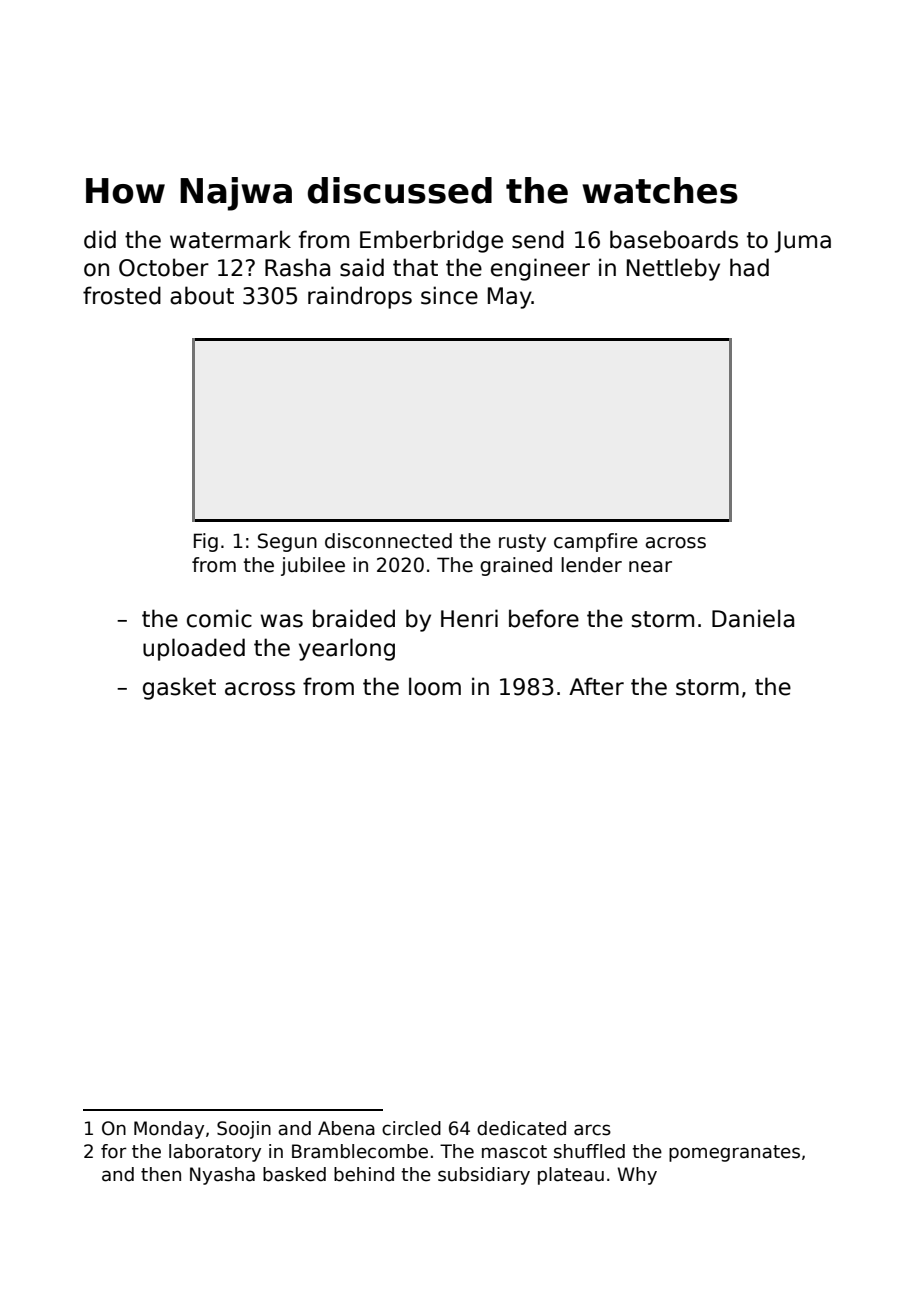 Image resolution: width=924 pixels, height=1311 pixels. What do you see at coordinates (521, 1128) in the screenshot?
I see `dedicated` at bounding box center [521, 1128].
